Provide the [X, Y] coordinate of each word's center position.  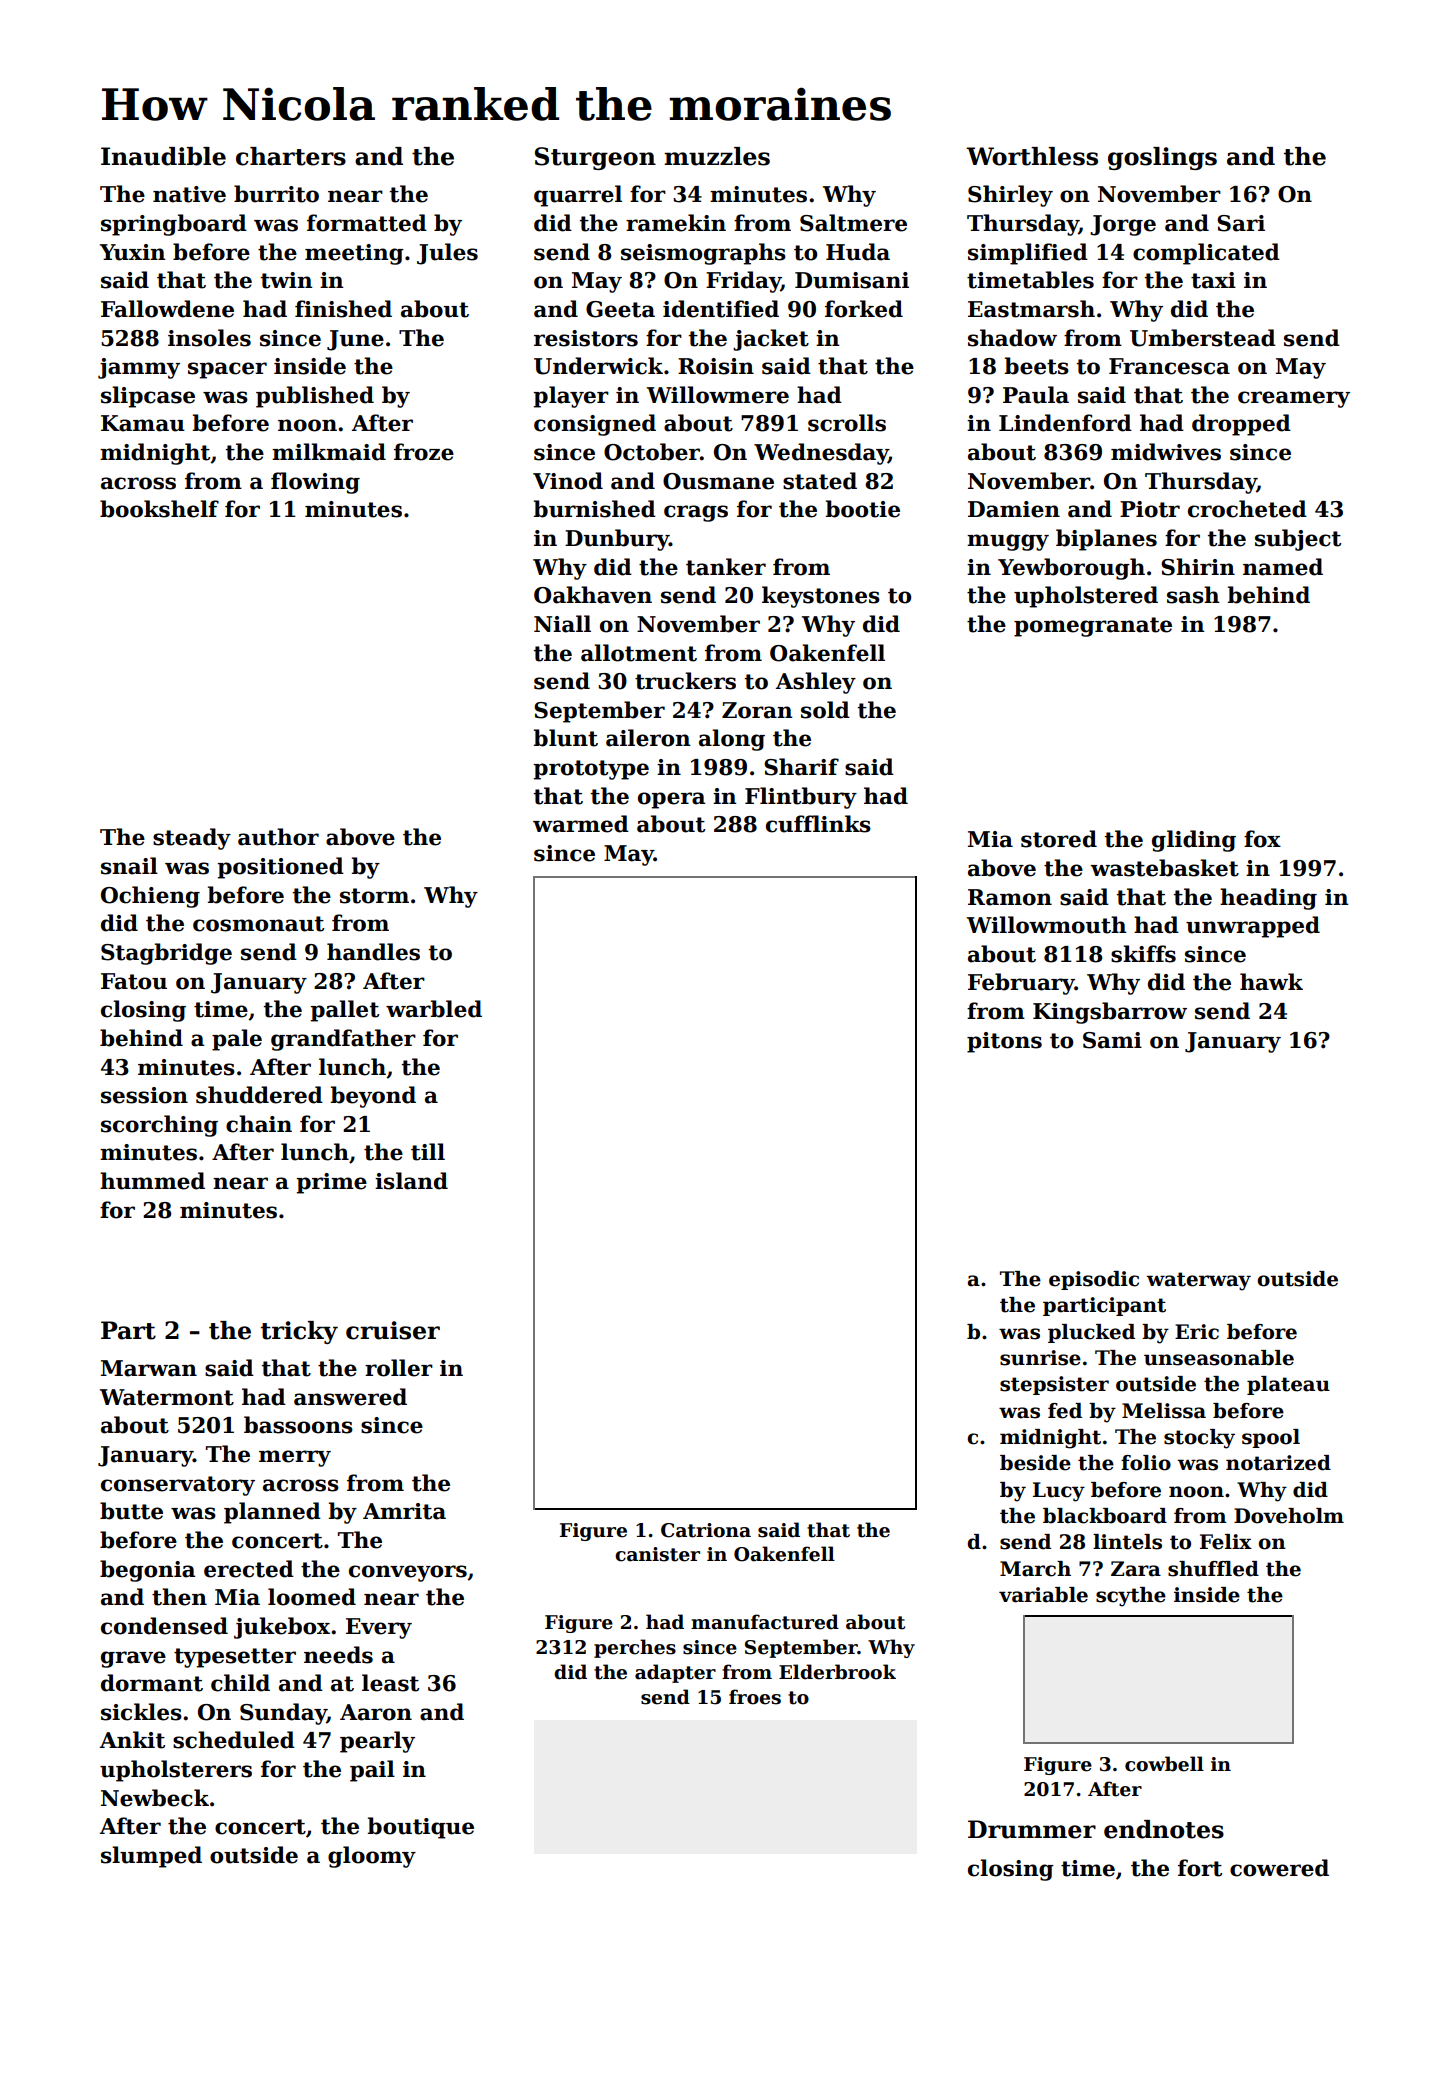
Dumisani [852, 280]
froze [424, 452]
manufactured [765, 1622]
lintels [1127, 1542]
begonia [147, 1571]
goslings [1162, 158]
